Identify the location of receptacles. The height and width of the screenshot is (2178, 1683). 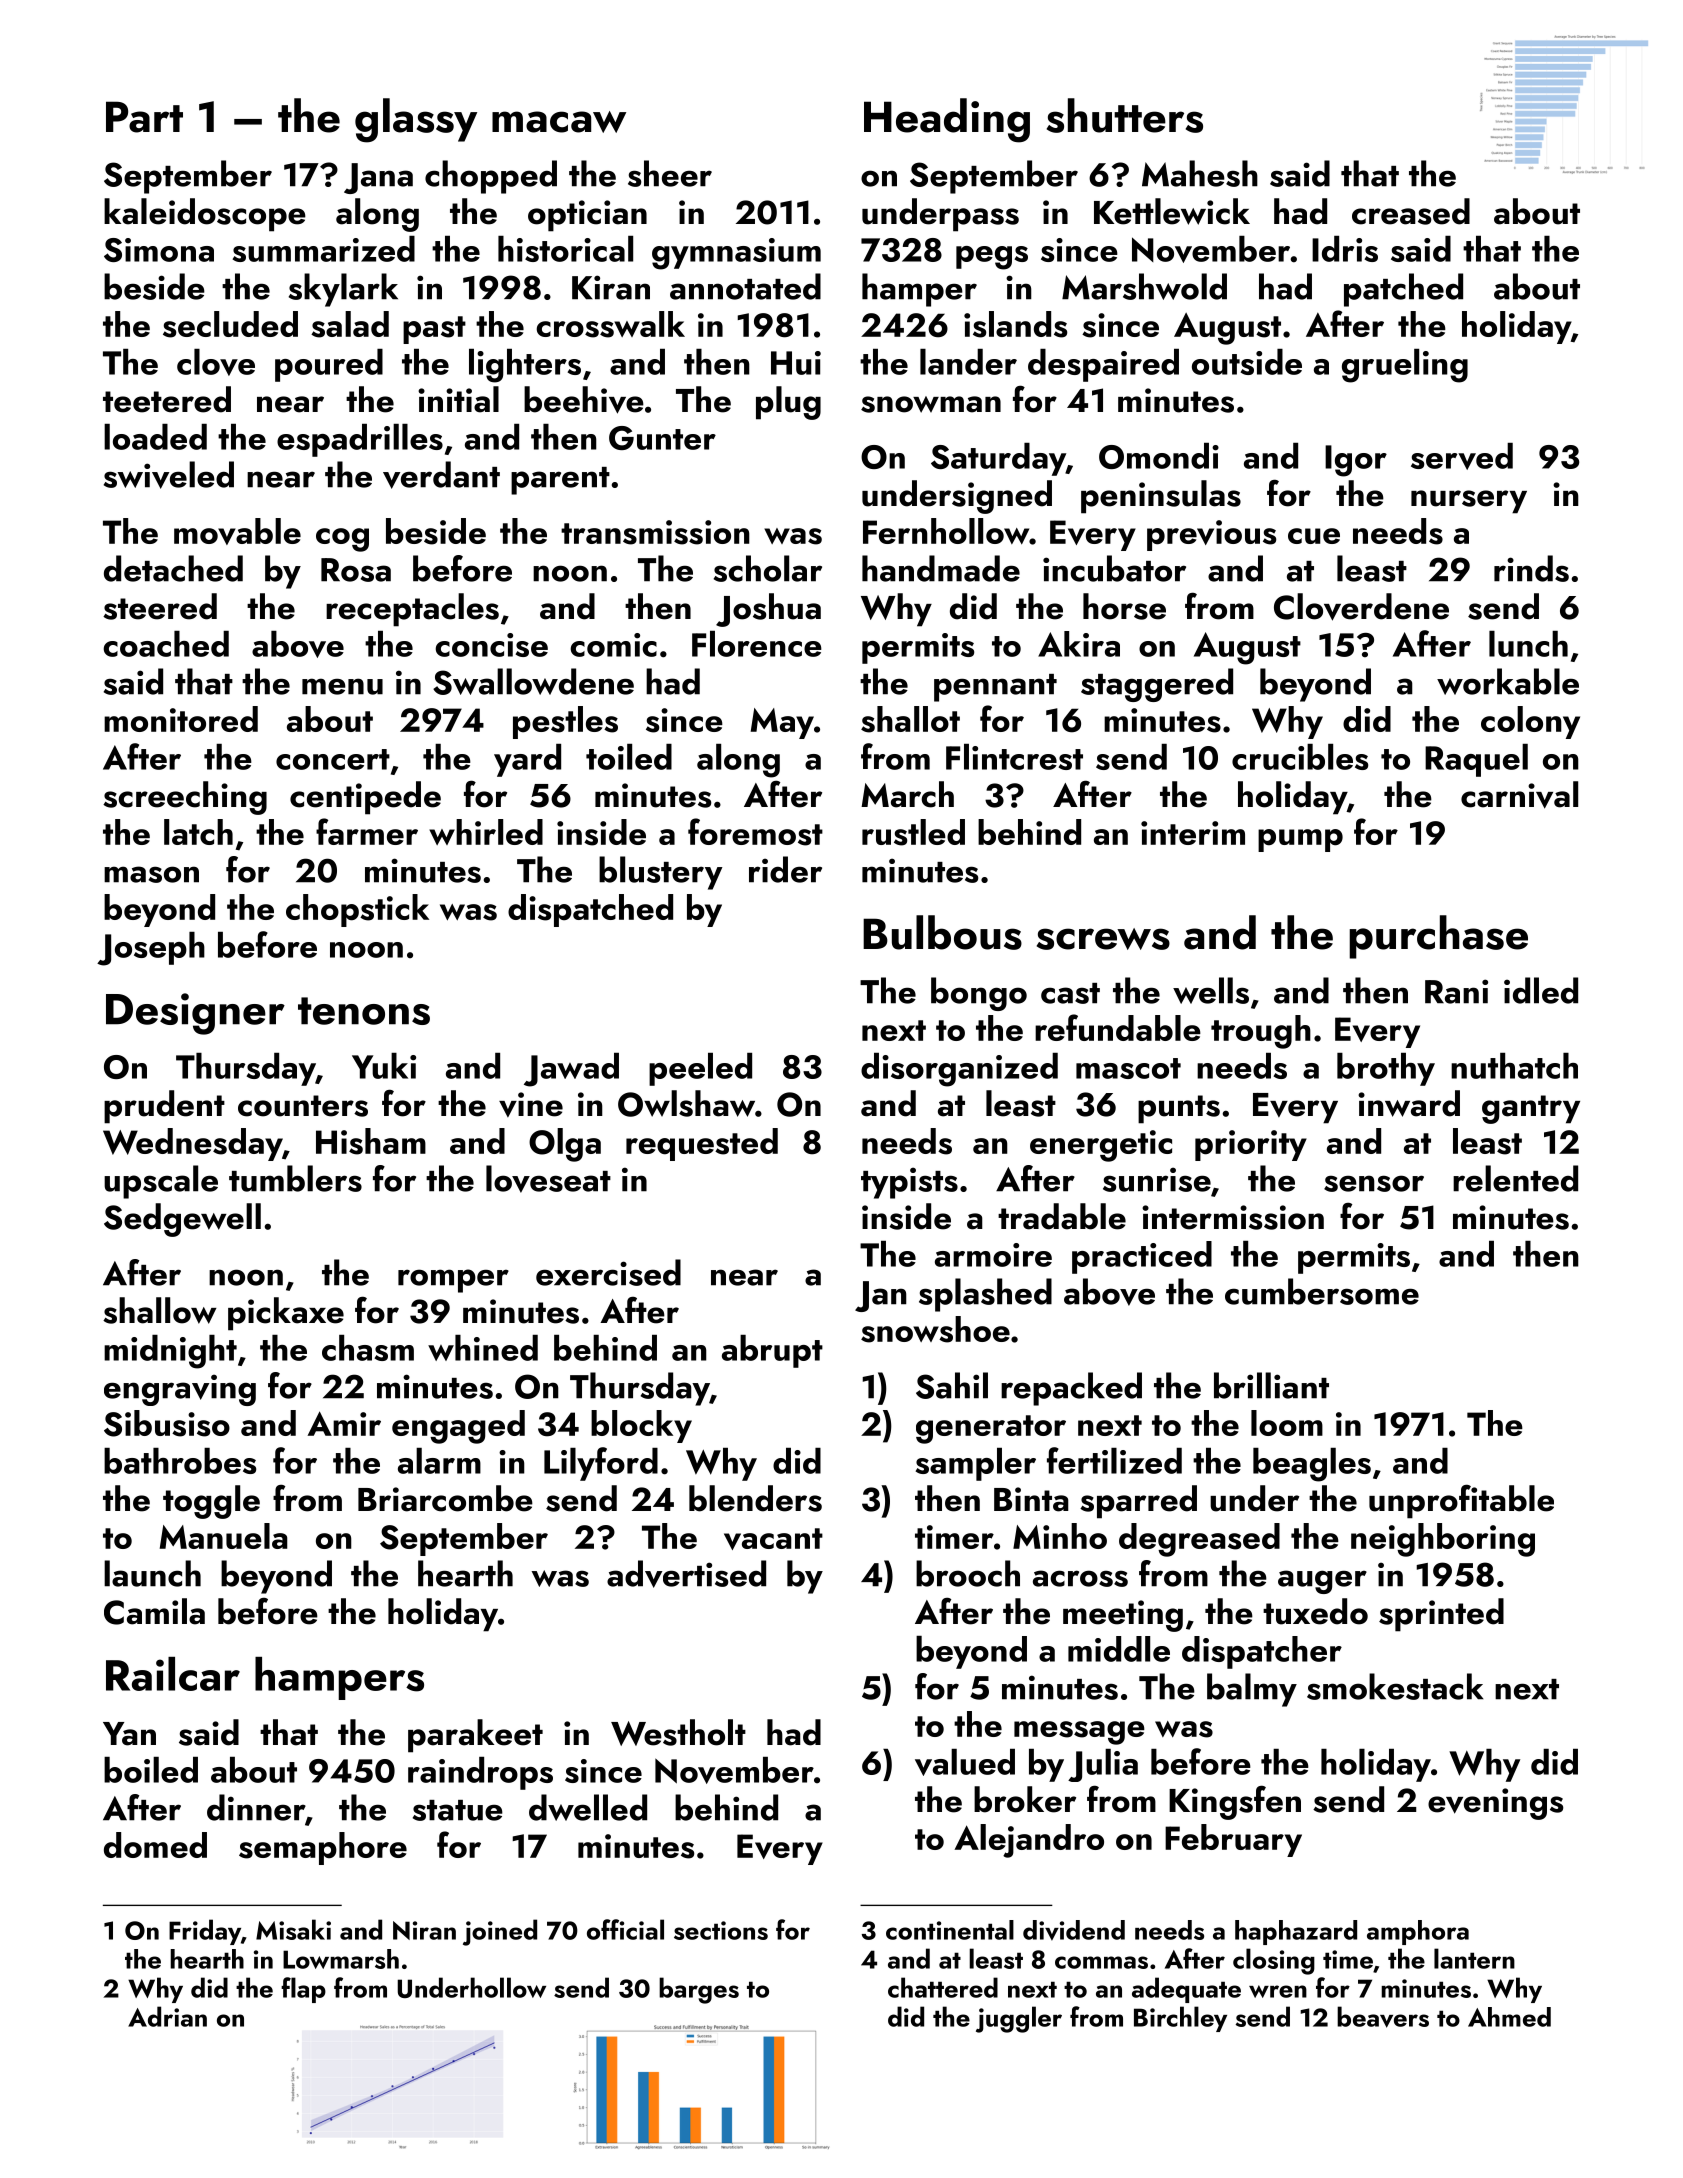
(412, 610).
